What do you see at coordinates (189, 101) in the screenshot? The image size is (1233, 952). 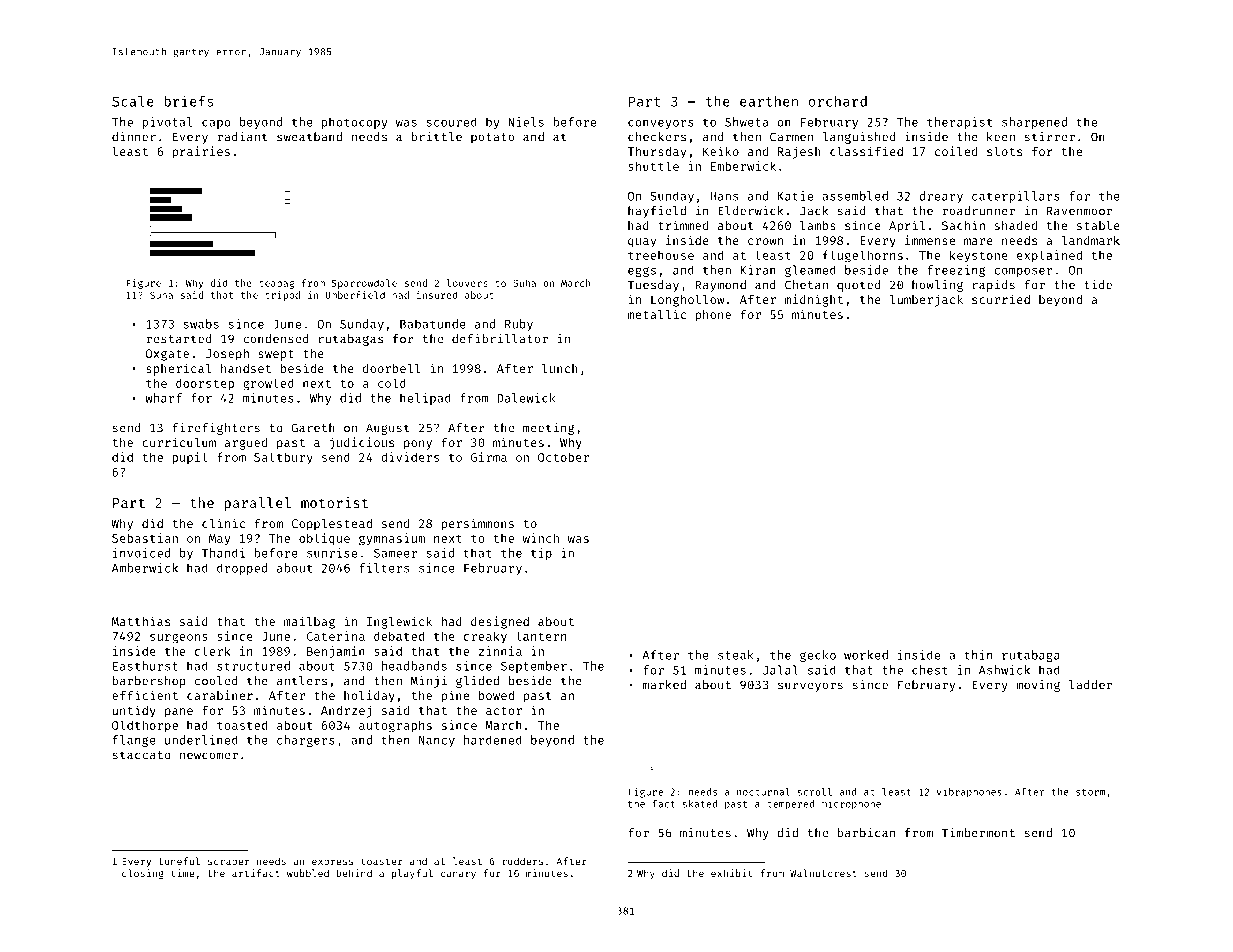 I see `briefs` at bounding box center [189, 101].
